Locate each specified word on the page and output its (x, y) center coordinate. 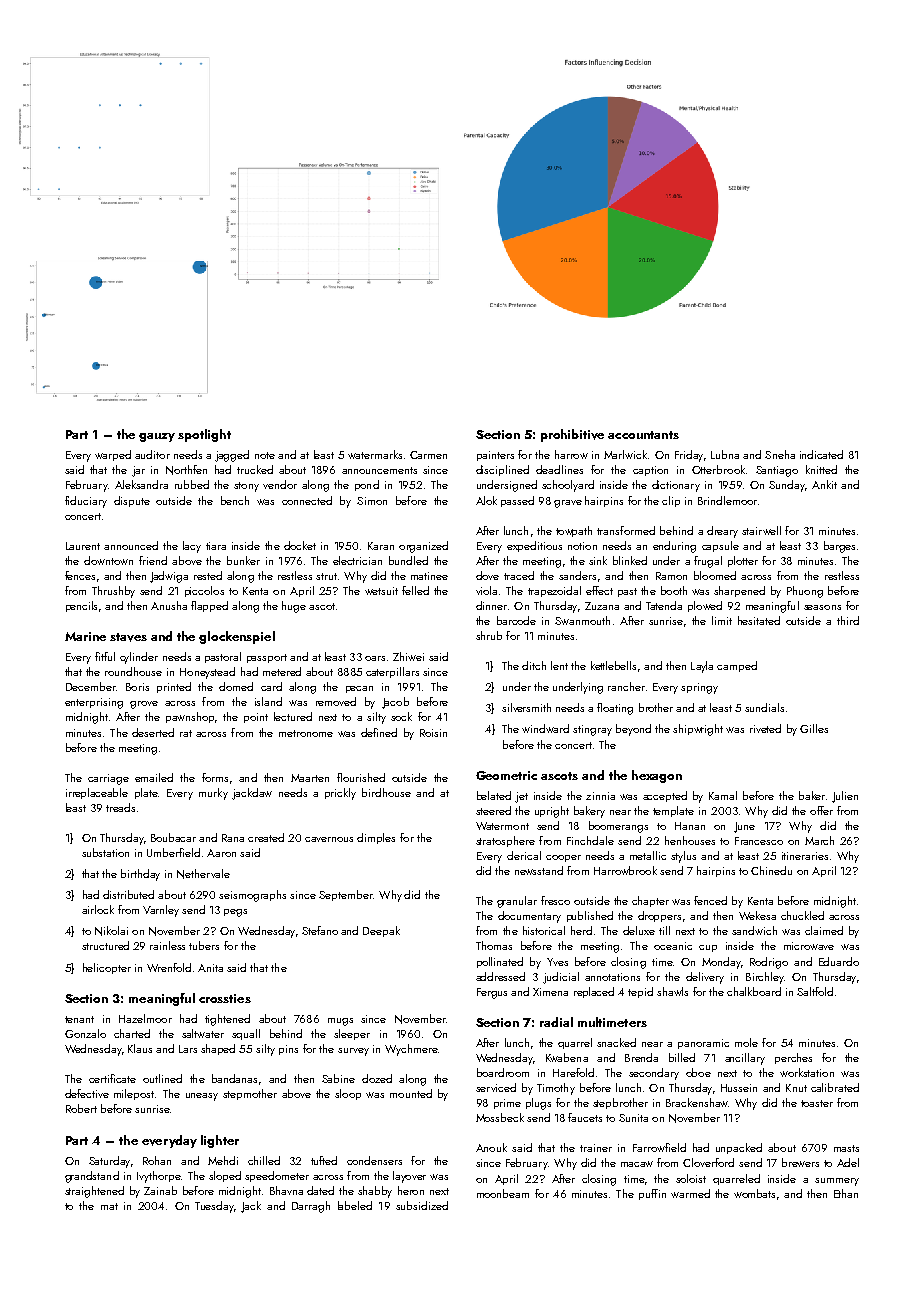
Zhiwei (408, 656)
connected (307, 500)
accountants (643, 435)
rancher (626, 686)
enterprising (94, 703)
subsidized (422, 1205)
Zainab (160, 1190)
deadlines (559, 469)
